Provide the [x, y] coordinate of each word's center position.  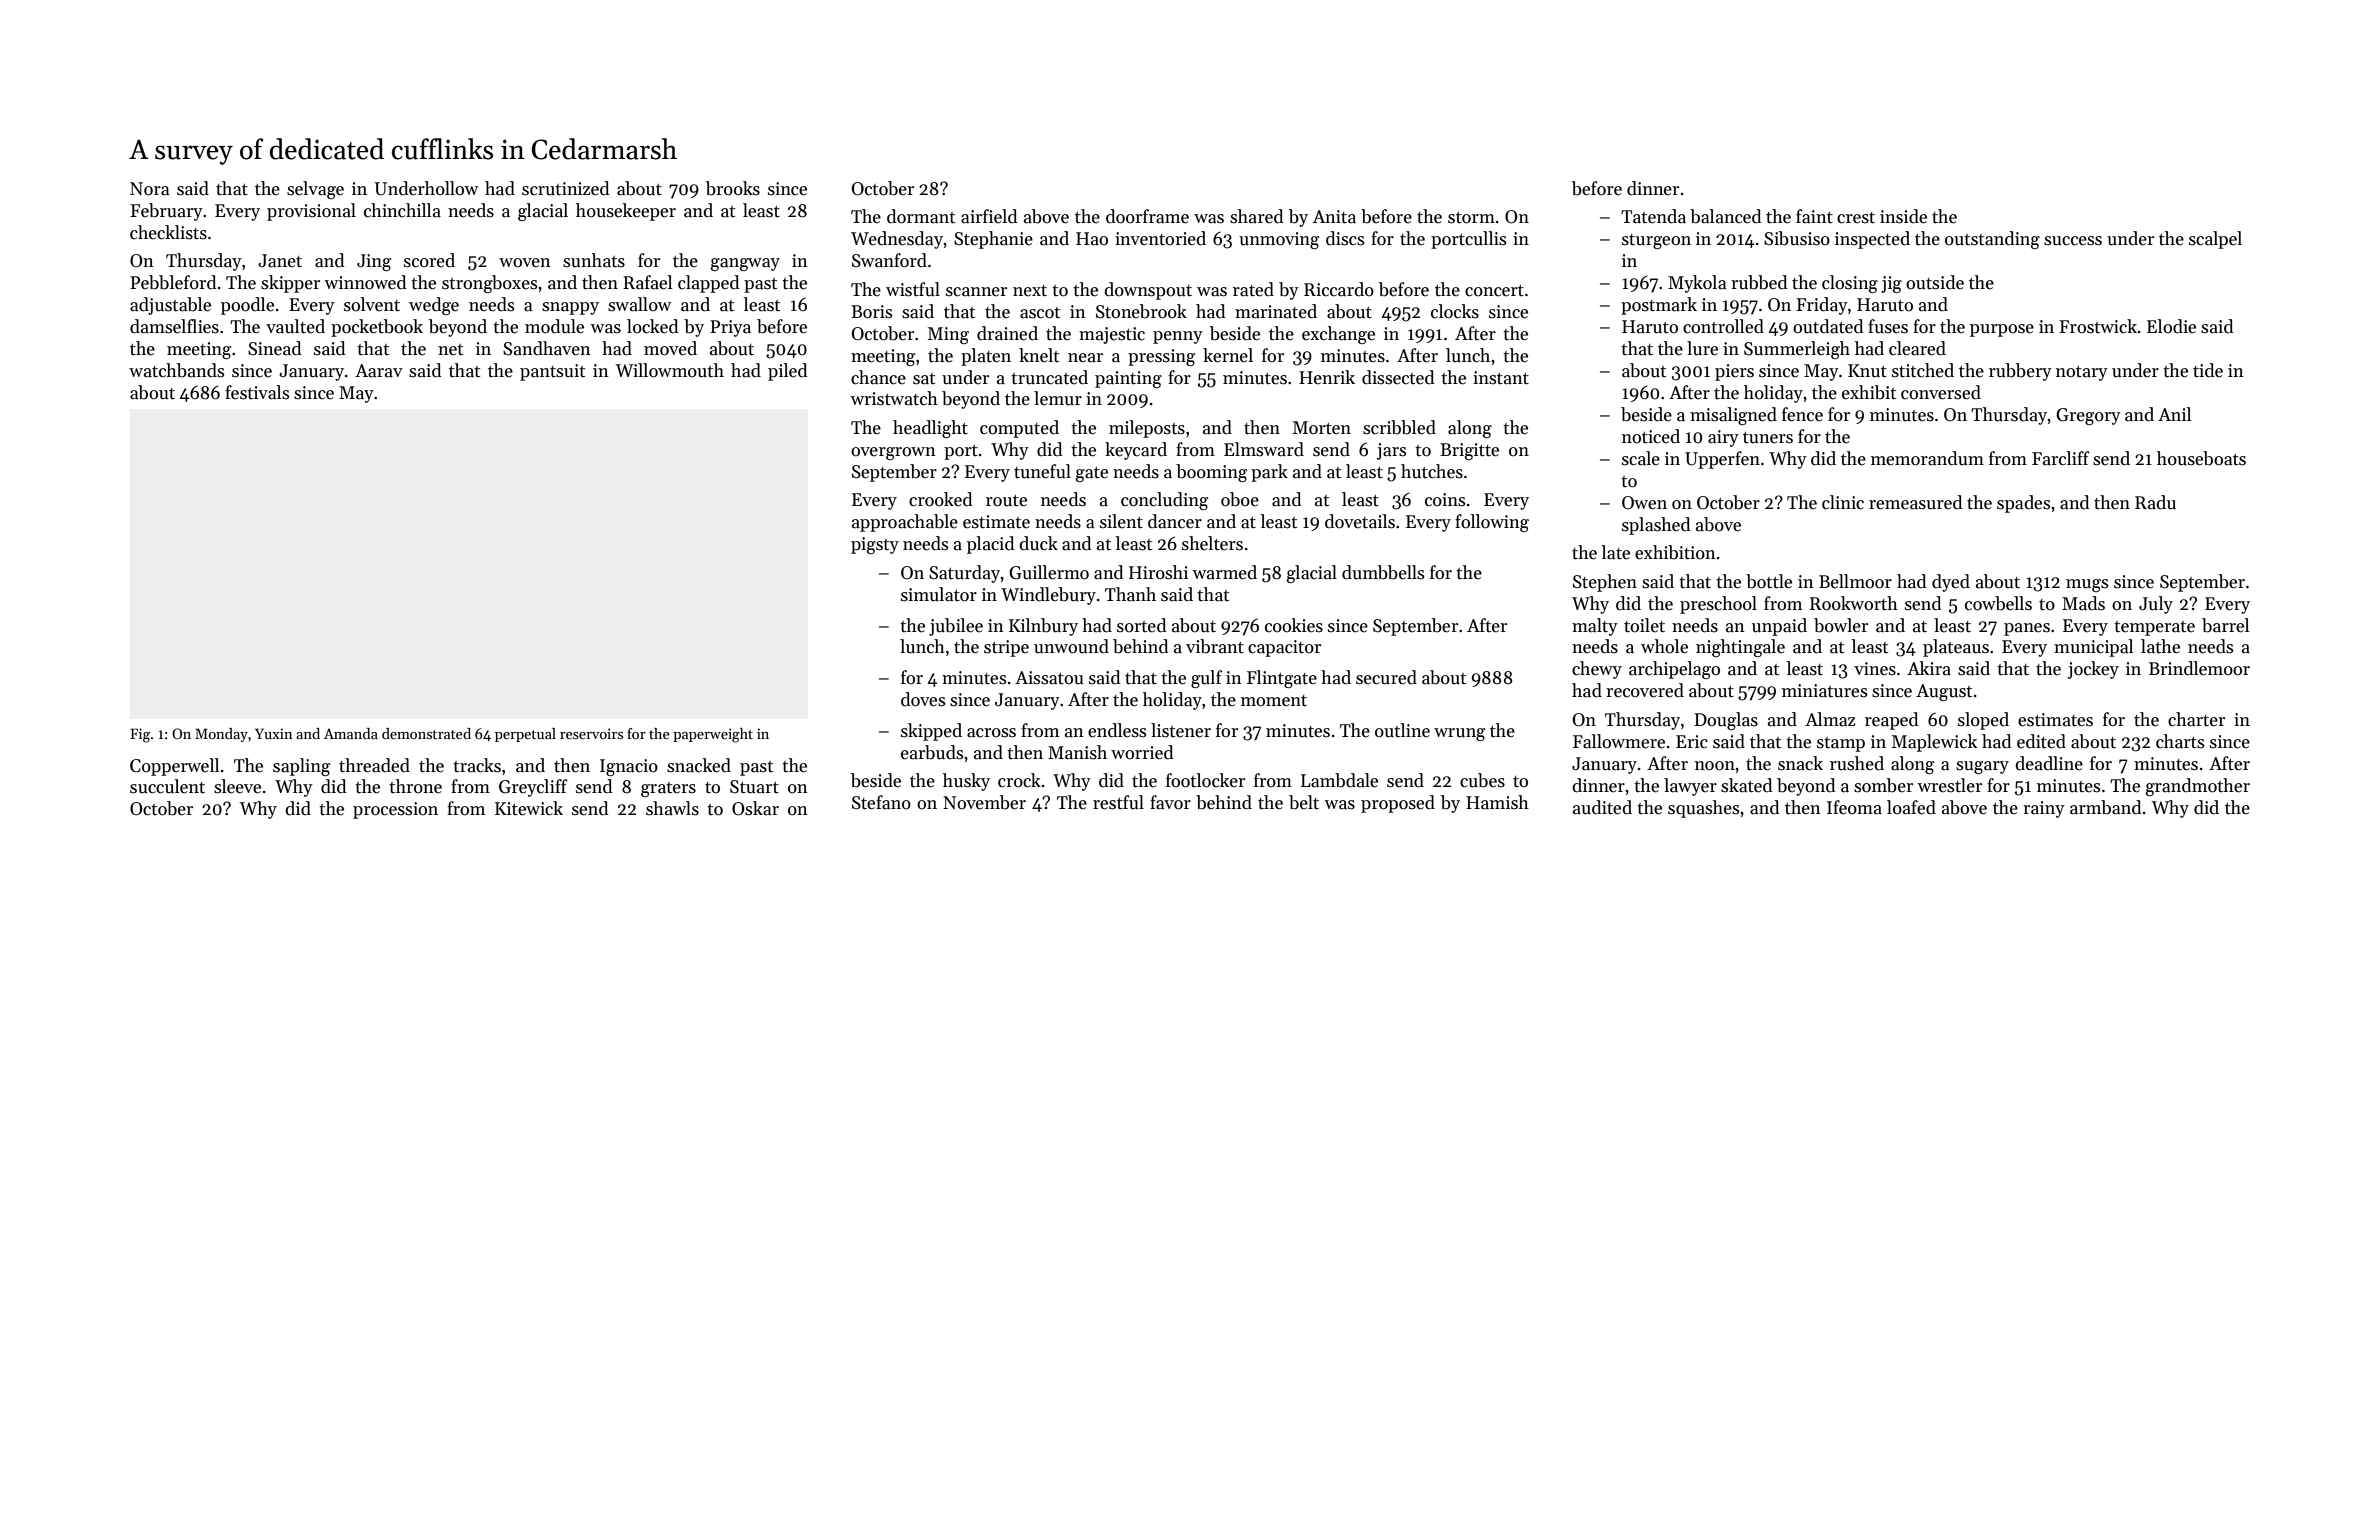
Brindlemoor [2199, 668]
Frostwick [2098, 326]
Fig [140, 735]
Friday [1822, 306]
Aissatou [1049, 678]
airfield [989, 216]
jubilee [956, 627]
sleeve [237, 786]
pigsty [875, 545]
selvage [315, 190]
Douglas [1726, 721]
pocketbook [377, 328]
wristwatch [894, 398]
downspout [1148, 291]
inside [1903, 216]
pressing [1162, 357]
